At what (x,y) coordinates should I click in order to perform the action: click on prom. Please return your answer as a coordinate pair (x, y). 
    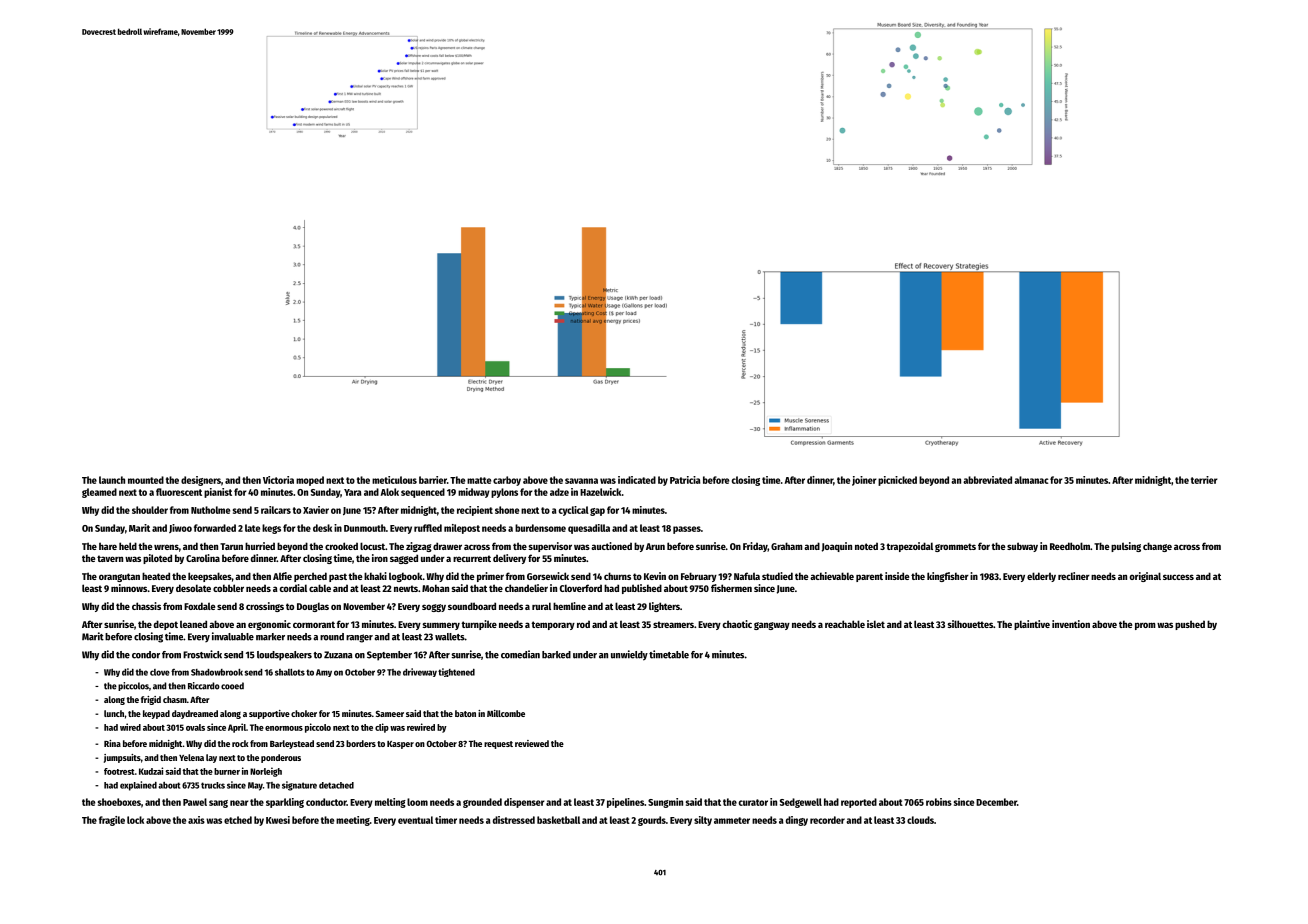
    Looking at the image, I should click on (1145, 626).
